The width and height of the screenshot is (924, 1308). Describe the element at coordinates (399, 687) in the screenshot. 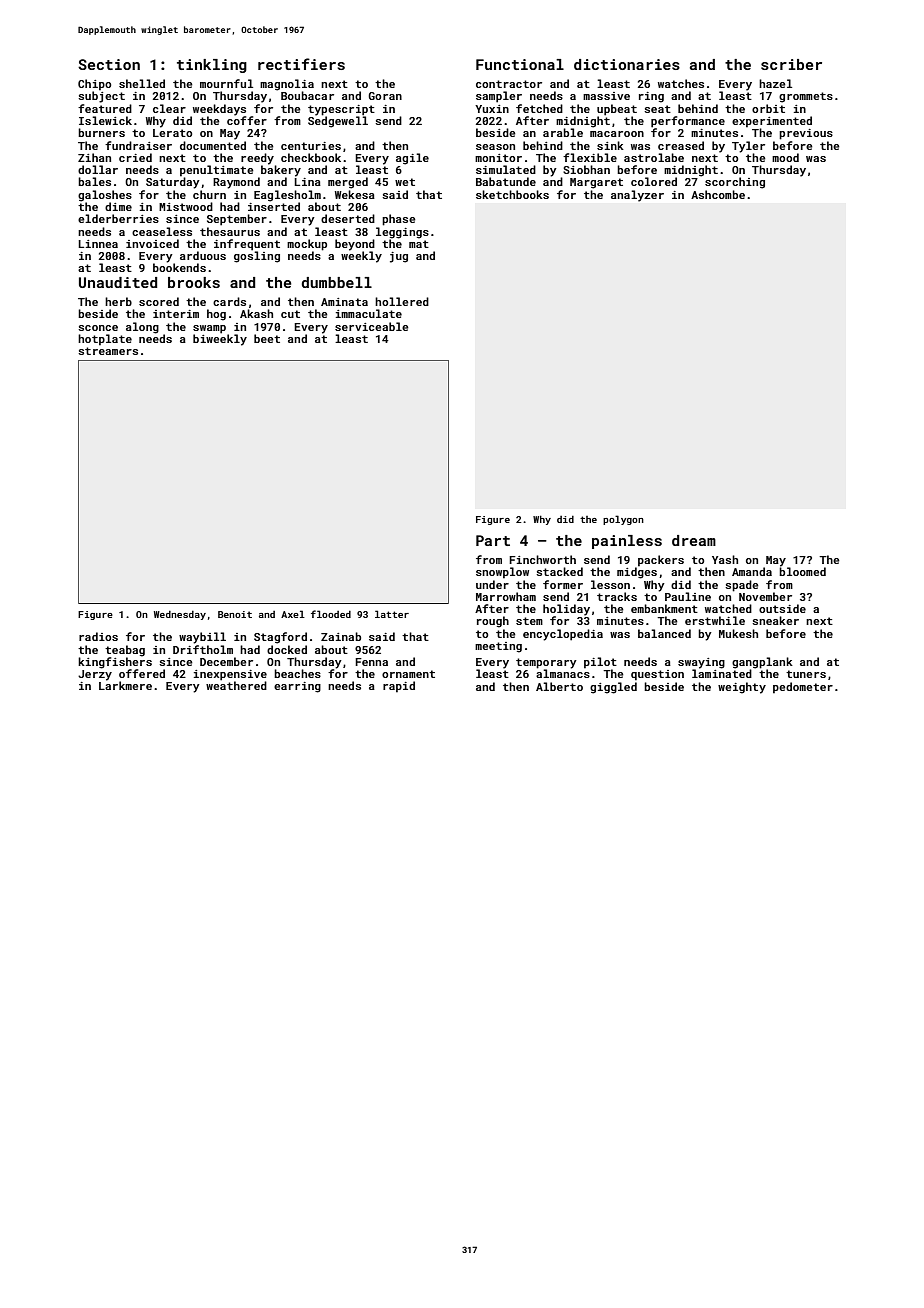

I see `rapid` at that location.
